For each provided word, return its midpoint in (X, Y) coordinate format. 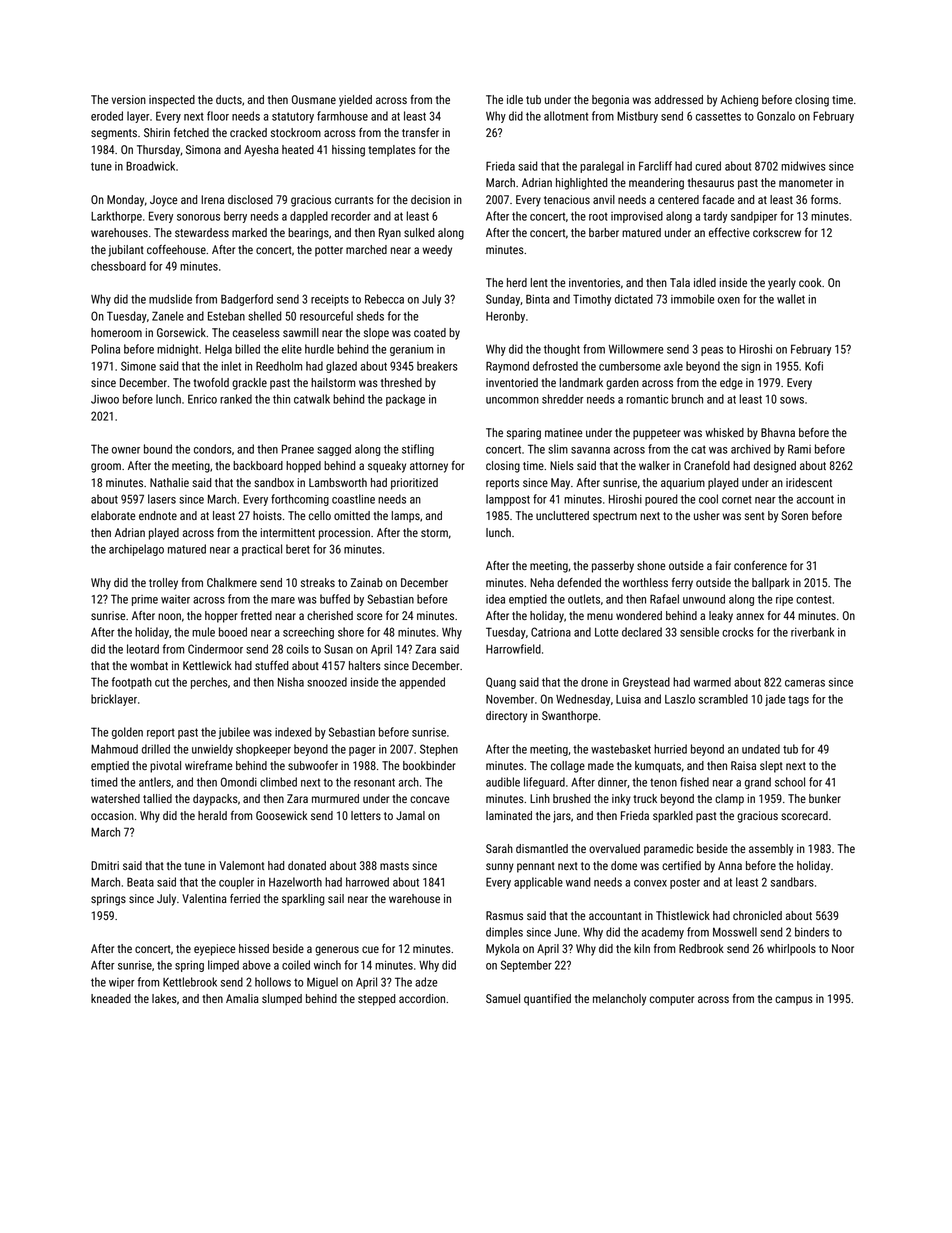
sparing (524, 434)
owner (126, 450)
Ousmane (314, 99)
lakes (164, 998)
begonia (610, 101)
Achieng (739, 101)
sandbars (792, 882)
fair (723, 565)
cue (370, 949)
